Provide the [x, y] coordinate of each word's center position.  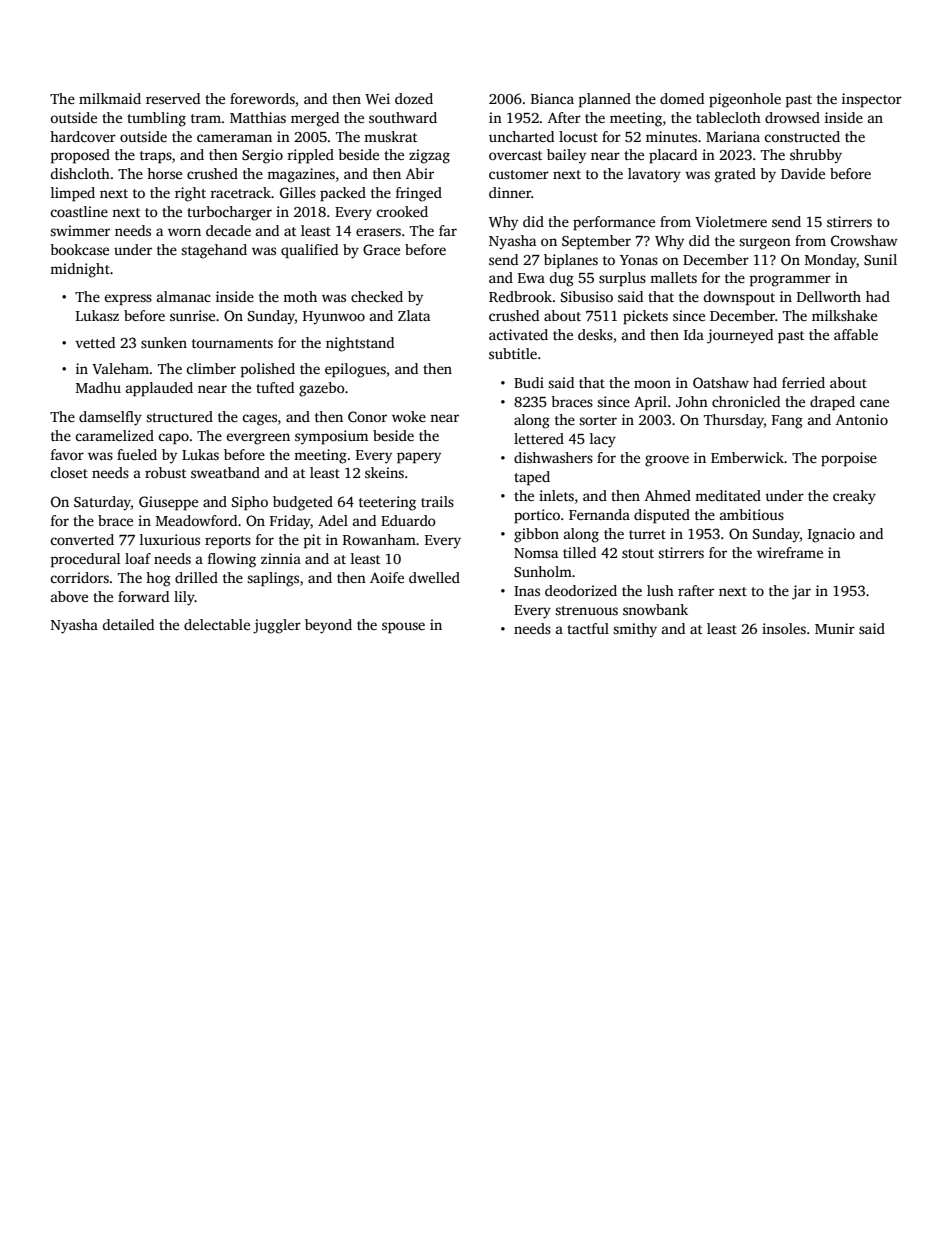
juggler [277, 626]
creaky [854, 497]
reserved [173, 98]
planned [605, 100]
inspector [872, 100]
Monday [831, 261]
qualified [309, 251]
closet [69, 472]
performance [614, 223]
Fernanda [599, 514]
